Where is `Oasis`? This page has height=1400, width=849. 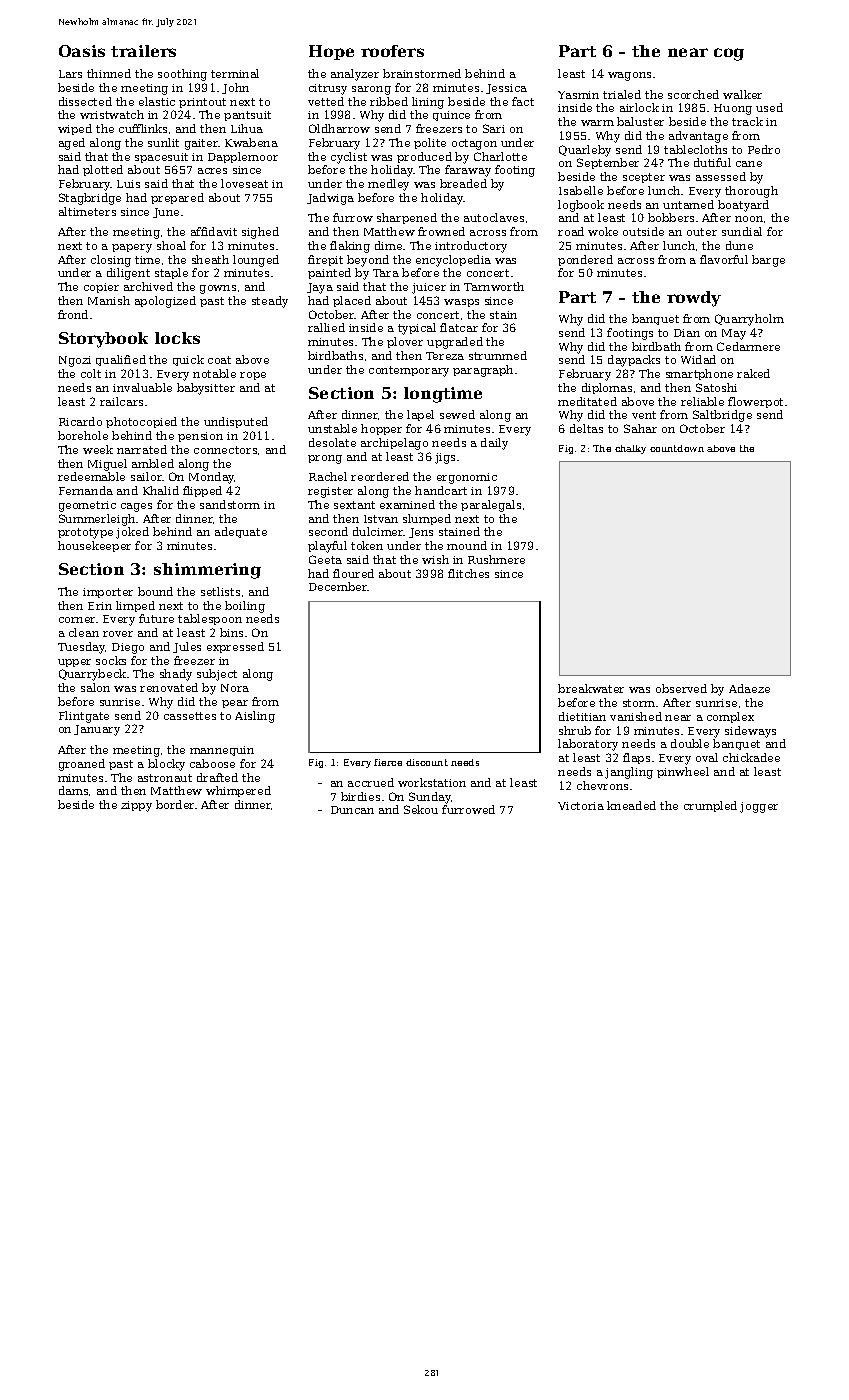
Oasis is located at coordinates (82, 51).
